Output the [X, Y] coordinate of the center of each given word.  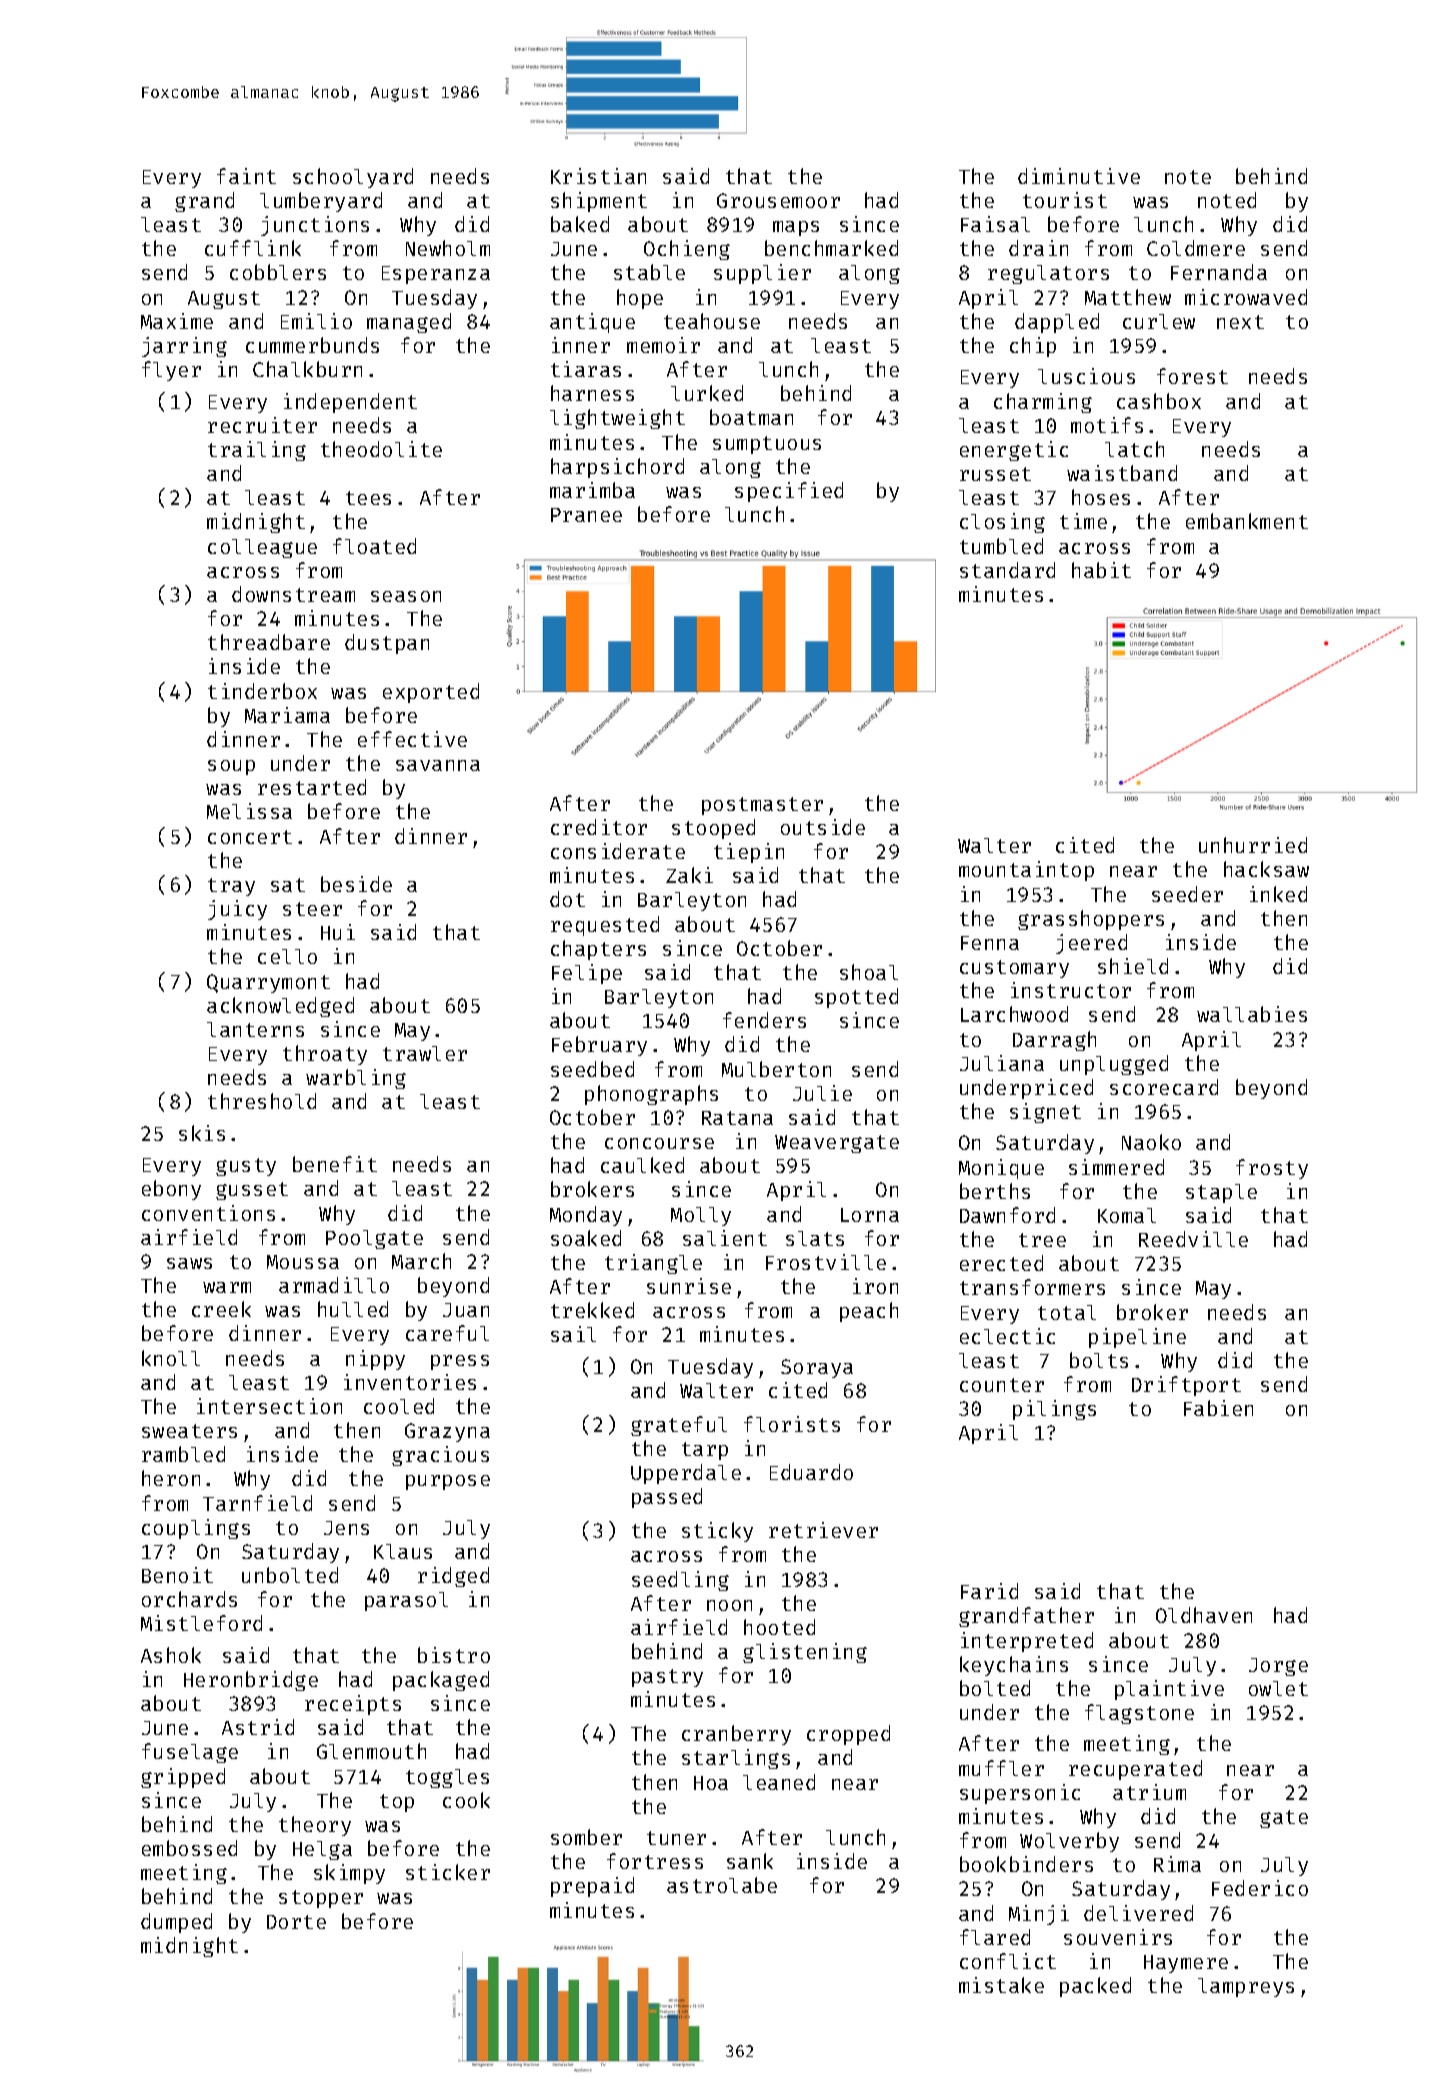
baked [580, 224]
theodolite [381, 449]
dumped [176, 1923]
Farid [989, 1591]
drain [1038, 248]
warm [227, 1287]
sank [750, 1861]
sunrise [689, 1286]
